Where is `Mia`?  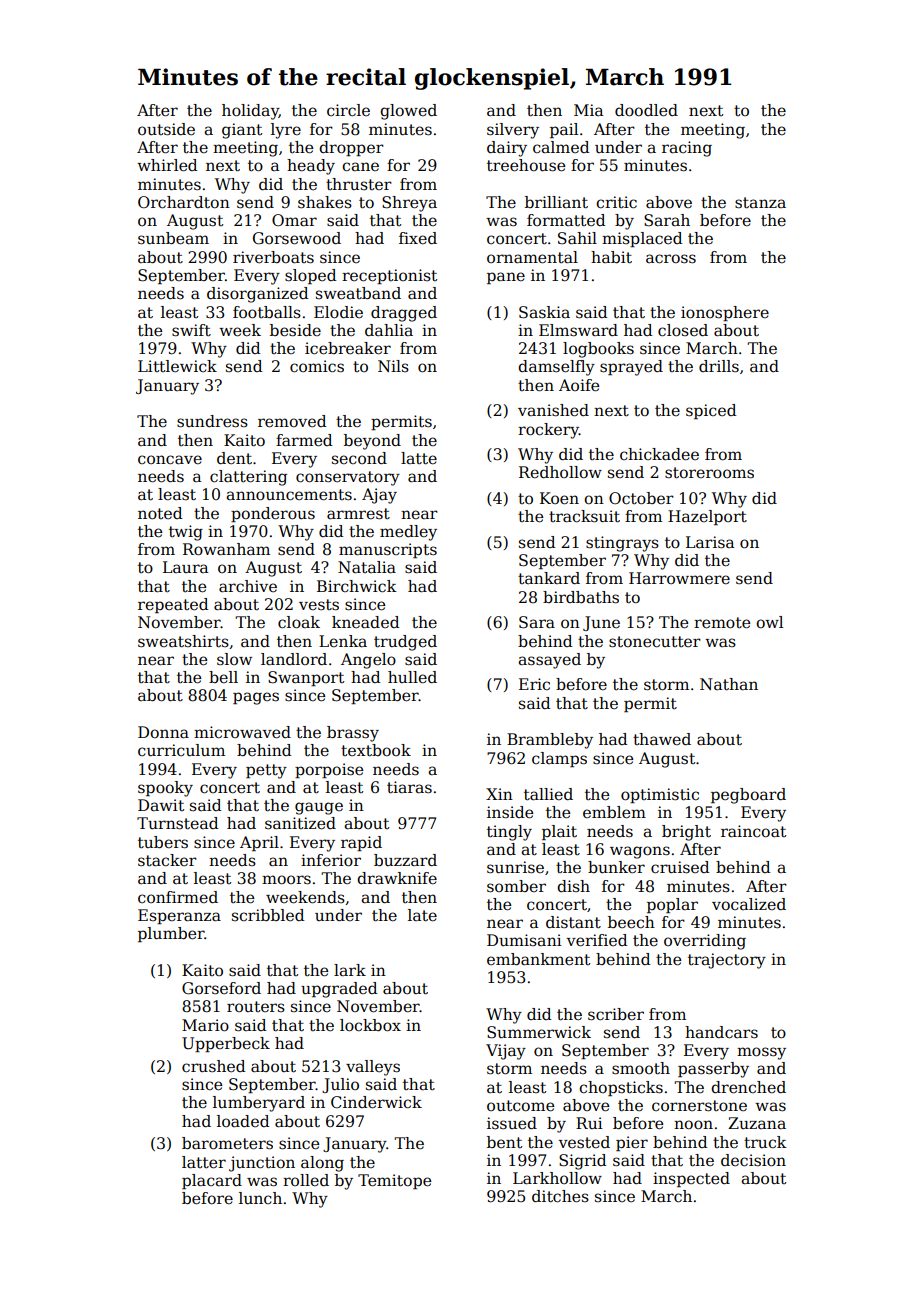
Mia is located at coordinates (588, 110).
